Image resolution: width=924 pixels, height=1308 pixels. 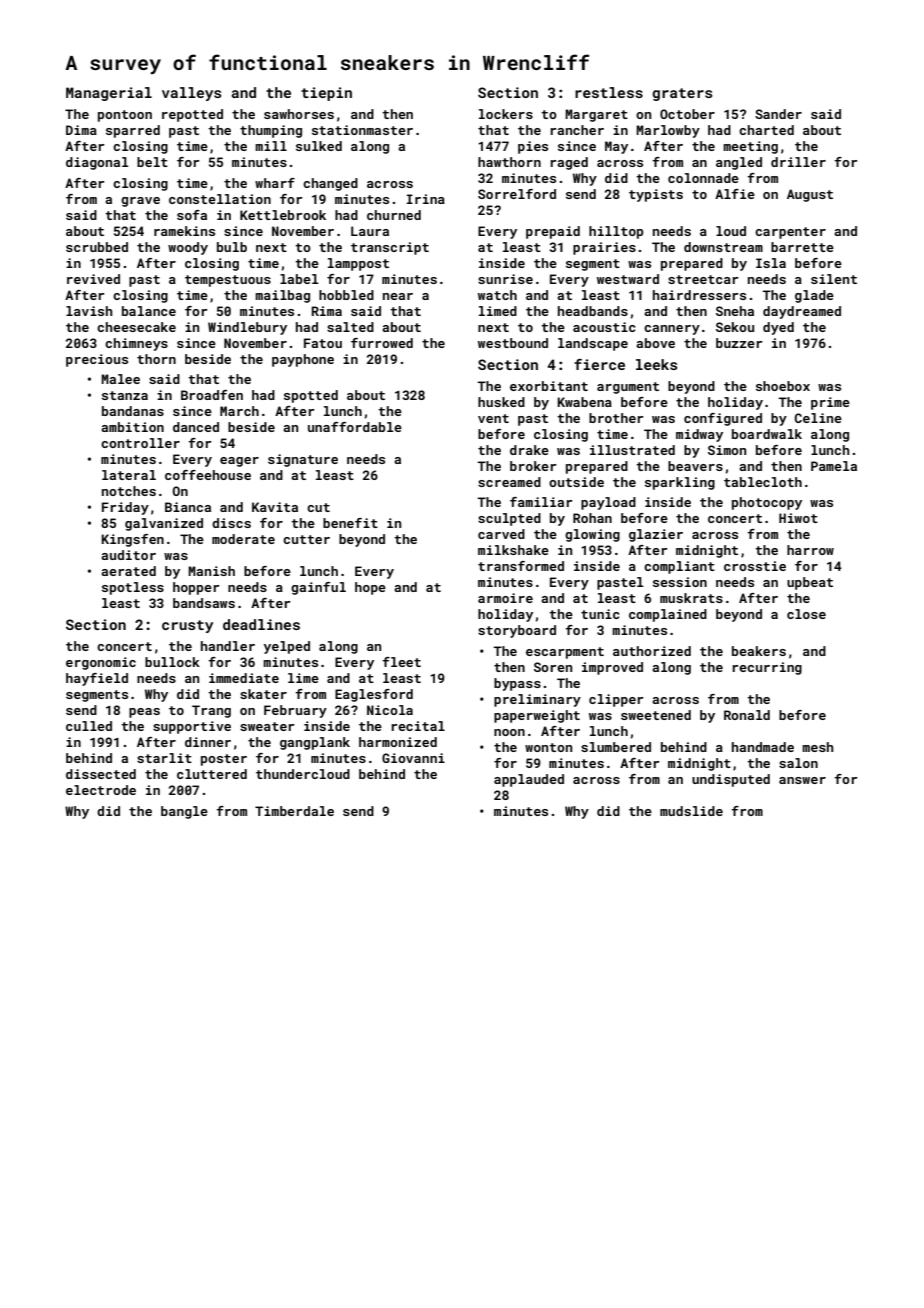 What do you see at coordinates (549, 386) in the screenshot?
I see `exorbitant` at bounding box center [549, 386].
